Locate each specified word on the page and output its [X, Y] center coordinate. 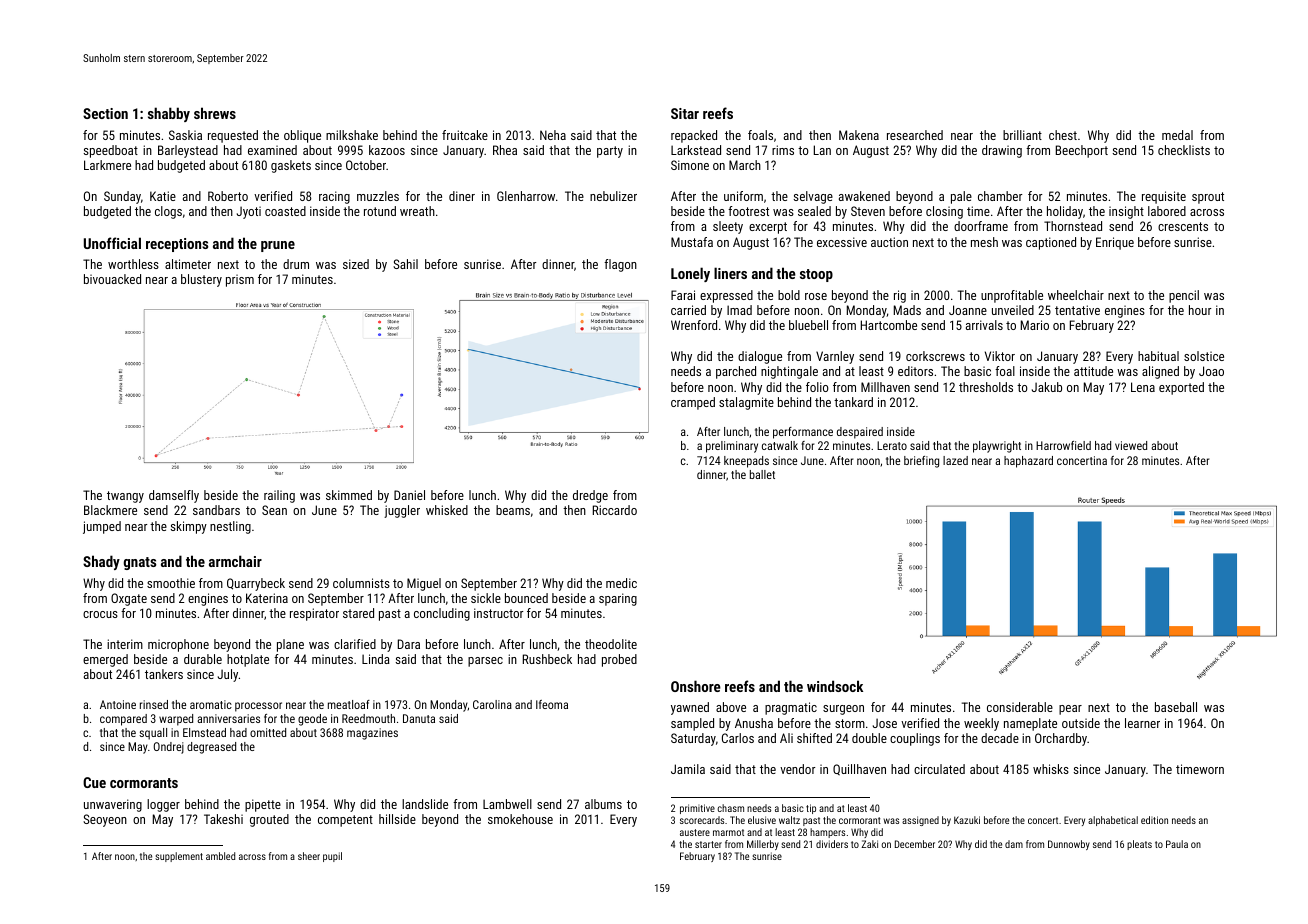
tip [811, 809]
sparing [618, 599]
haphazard [1028, 462]
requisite [1164, 197]
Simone [690, 165]
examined [272, 150]
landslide [425, 804]
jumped [102, 527]
